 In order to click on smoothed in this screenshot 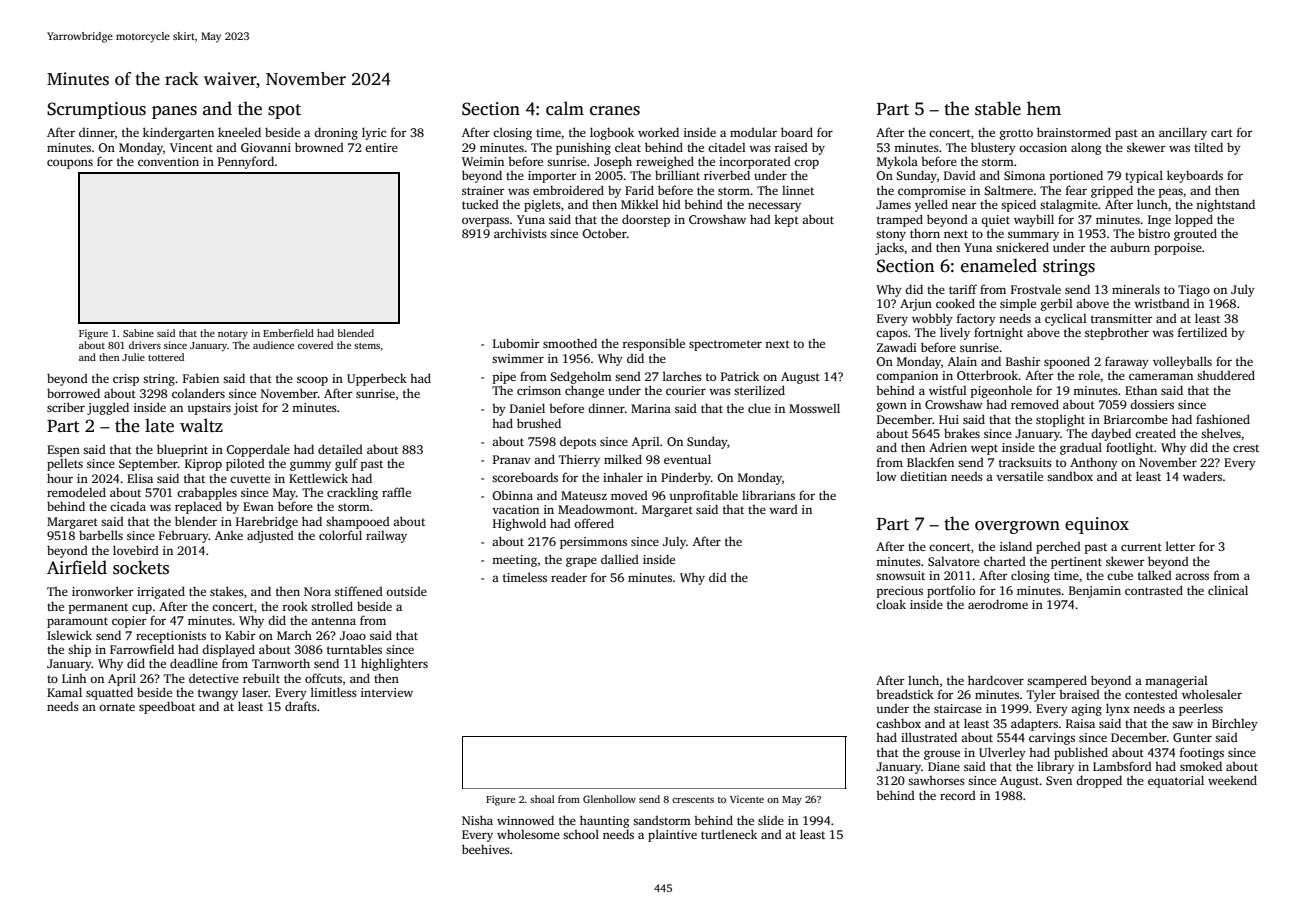, I will do `click(570, 343)`.
